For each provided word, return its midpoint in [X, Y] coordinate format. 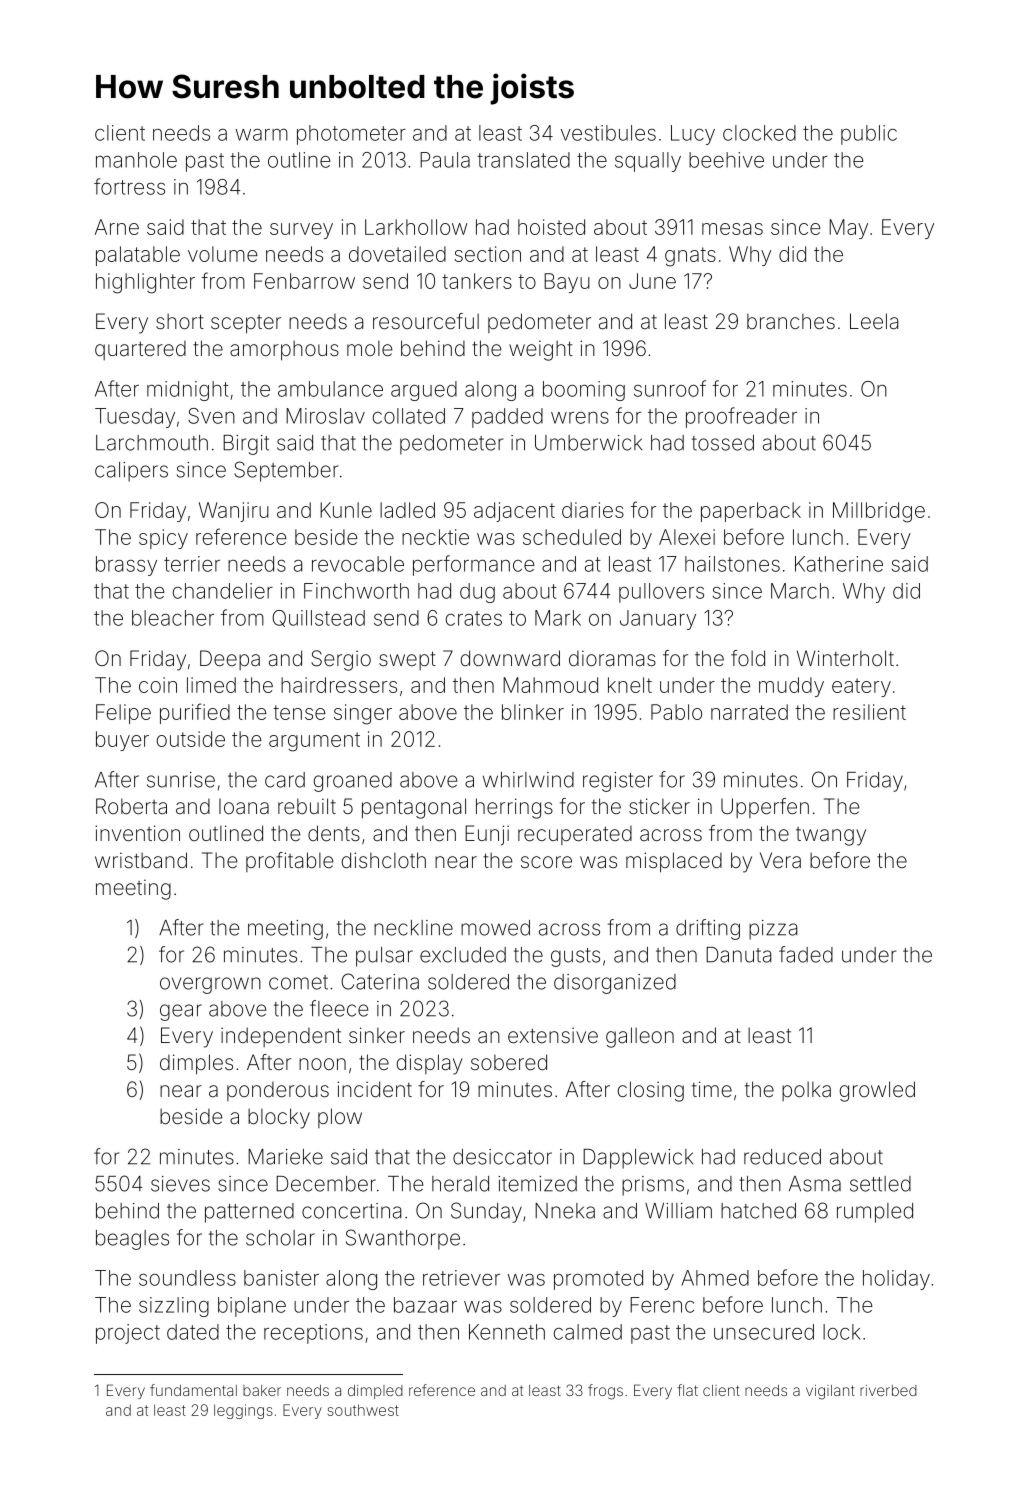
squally [648, 162]
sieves [180, 1184]
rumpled [875, 1213]
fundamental [193, 1390]
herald [460, 1184]
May [848, 229]
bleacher [173, 618]
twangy [831, 836]
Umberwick [588, 443]
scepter [246, 324]
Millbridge [879, 512]
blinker [533, 712]
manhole [136, 160]
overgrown [210, 985]
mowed [495, 928]
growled [877, 1091]
